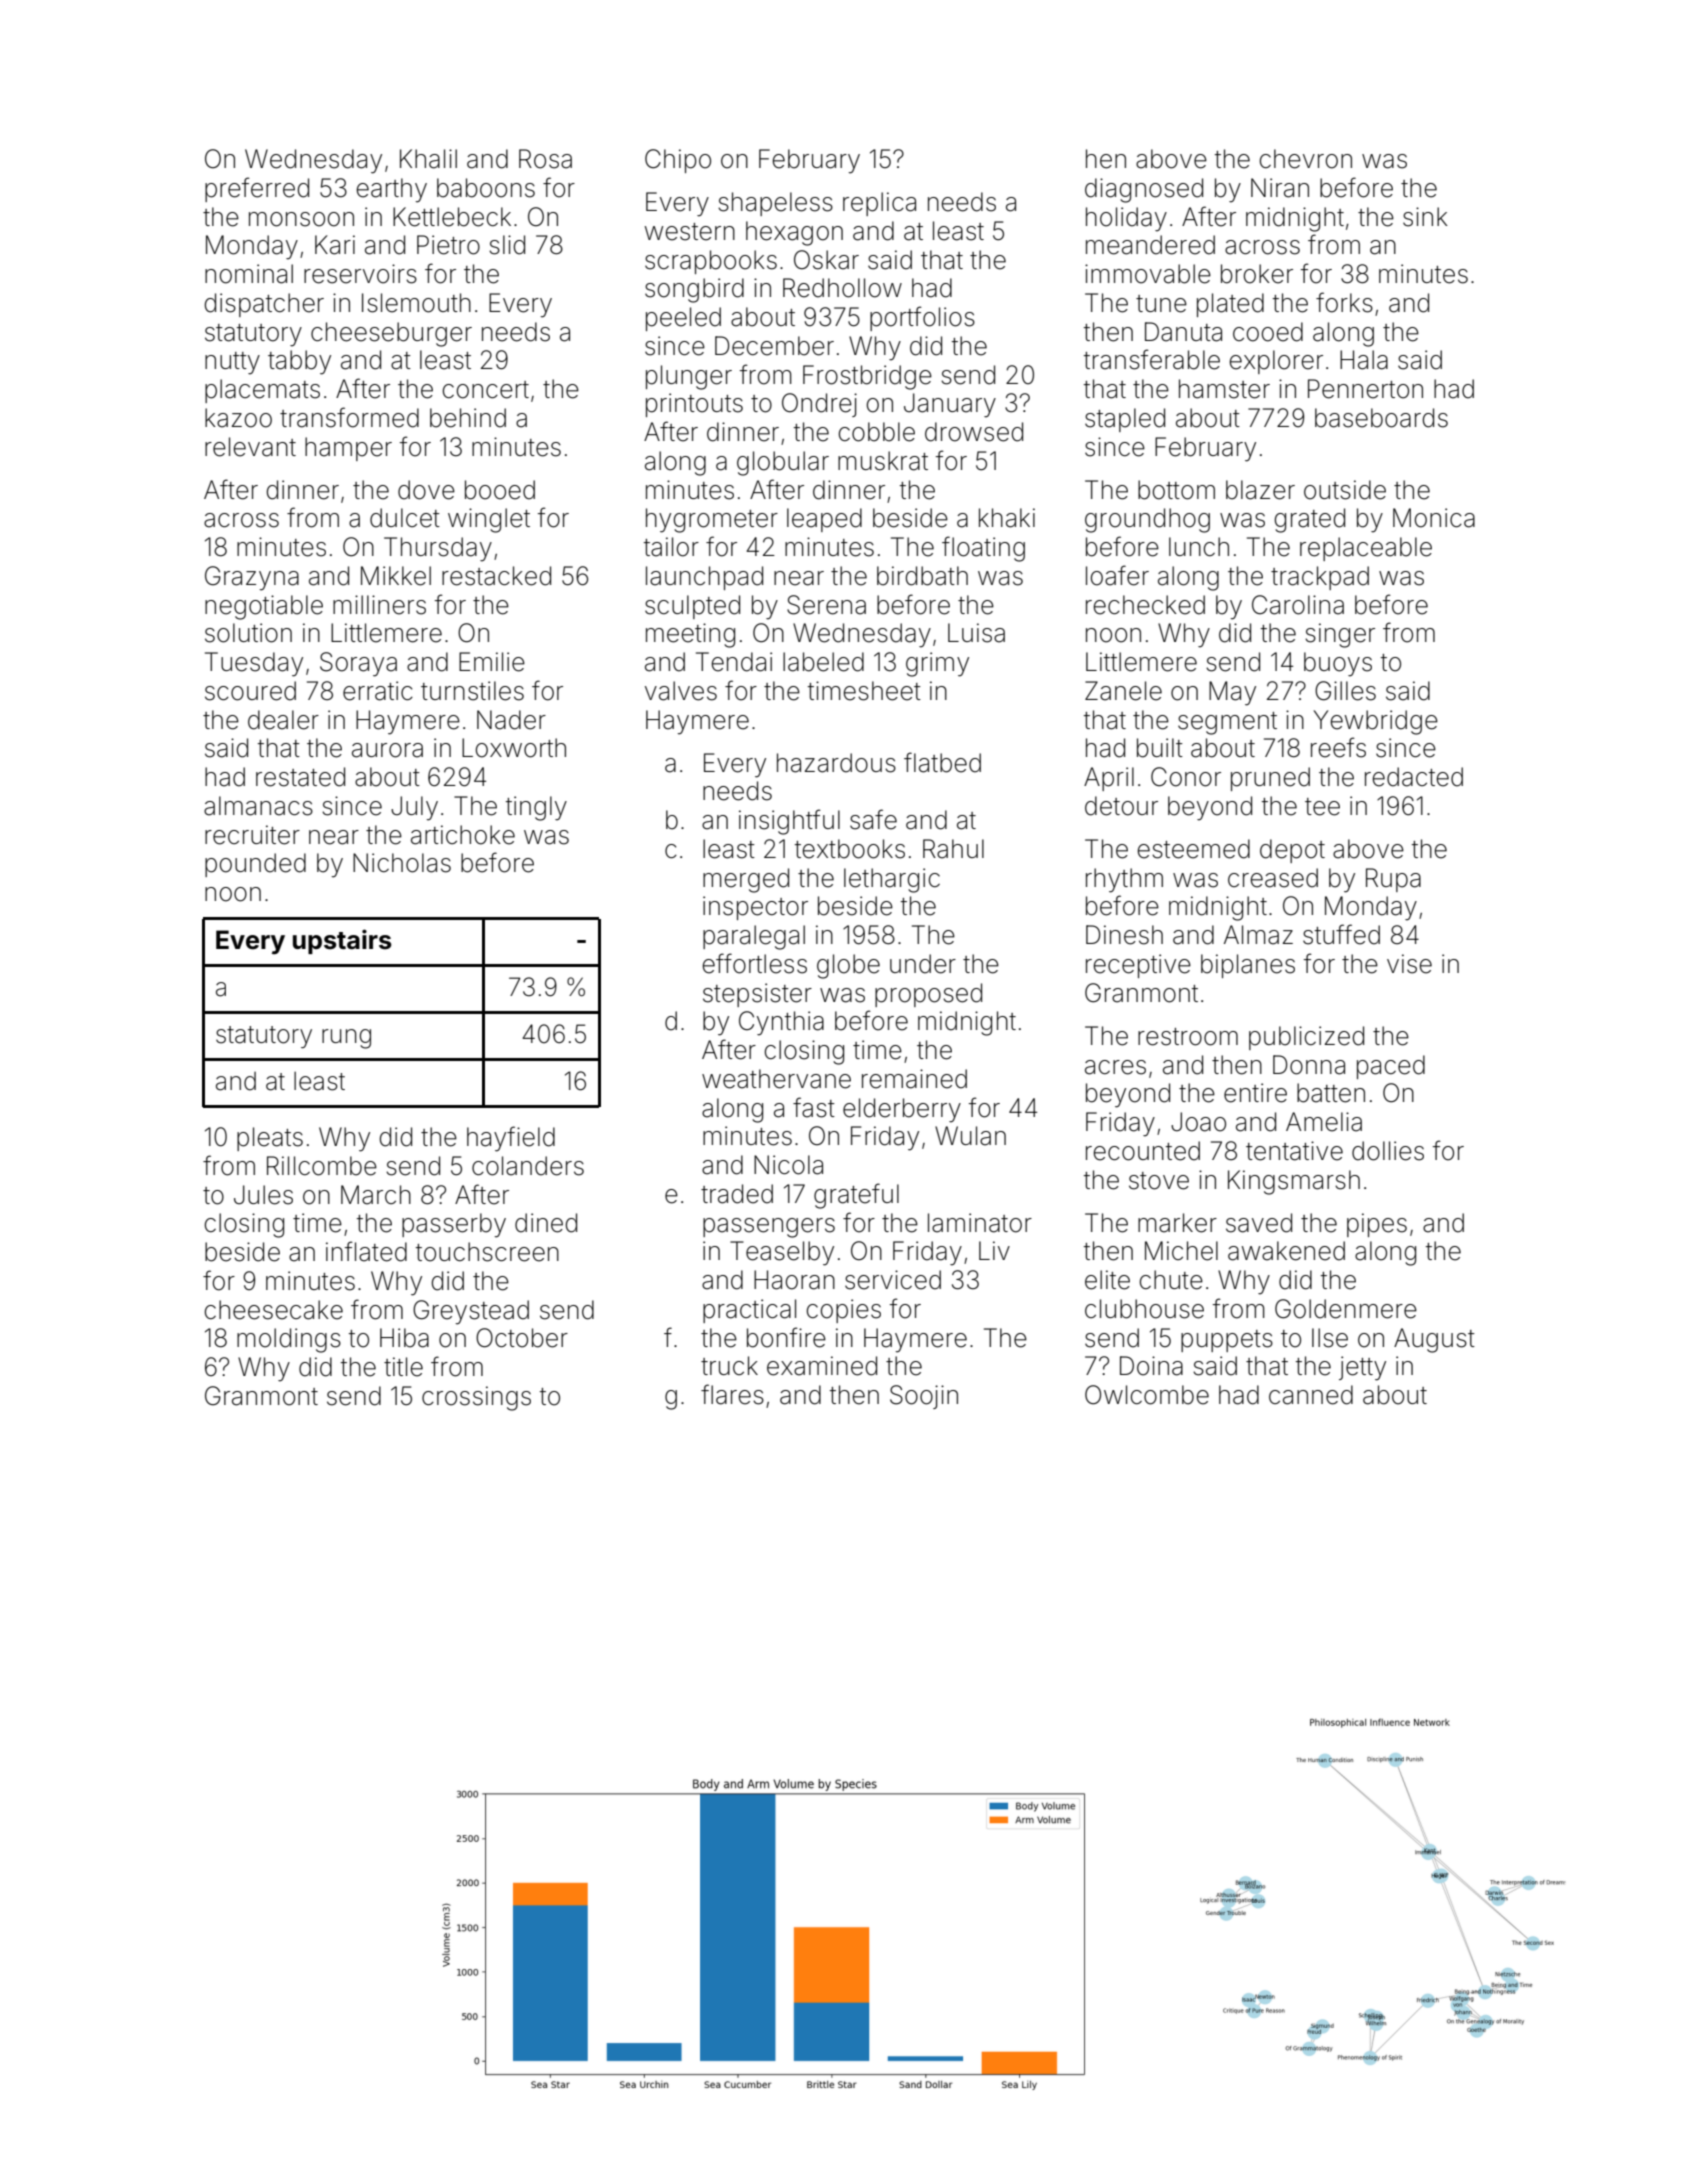 This screenshot has height=2178, width=1683. Describe the element at coordinates (1124, 880) in the screenshot. I see `rhythm` at that location.
